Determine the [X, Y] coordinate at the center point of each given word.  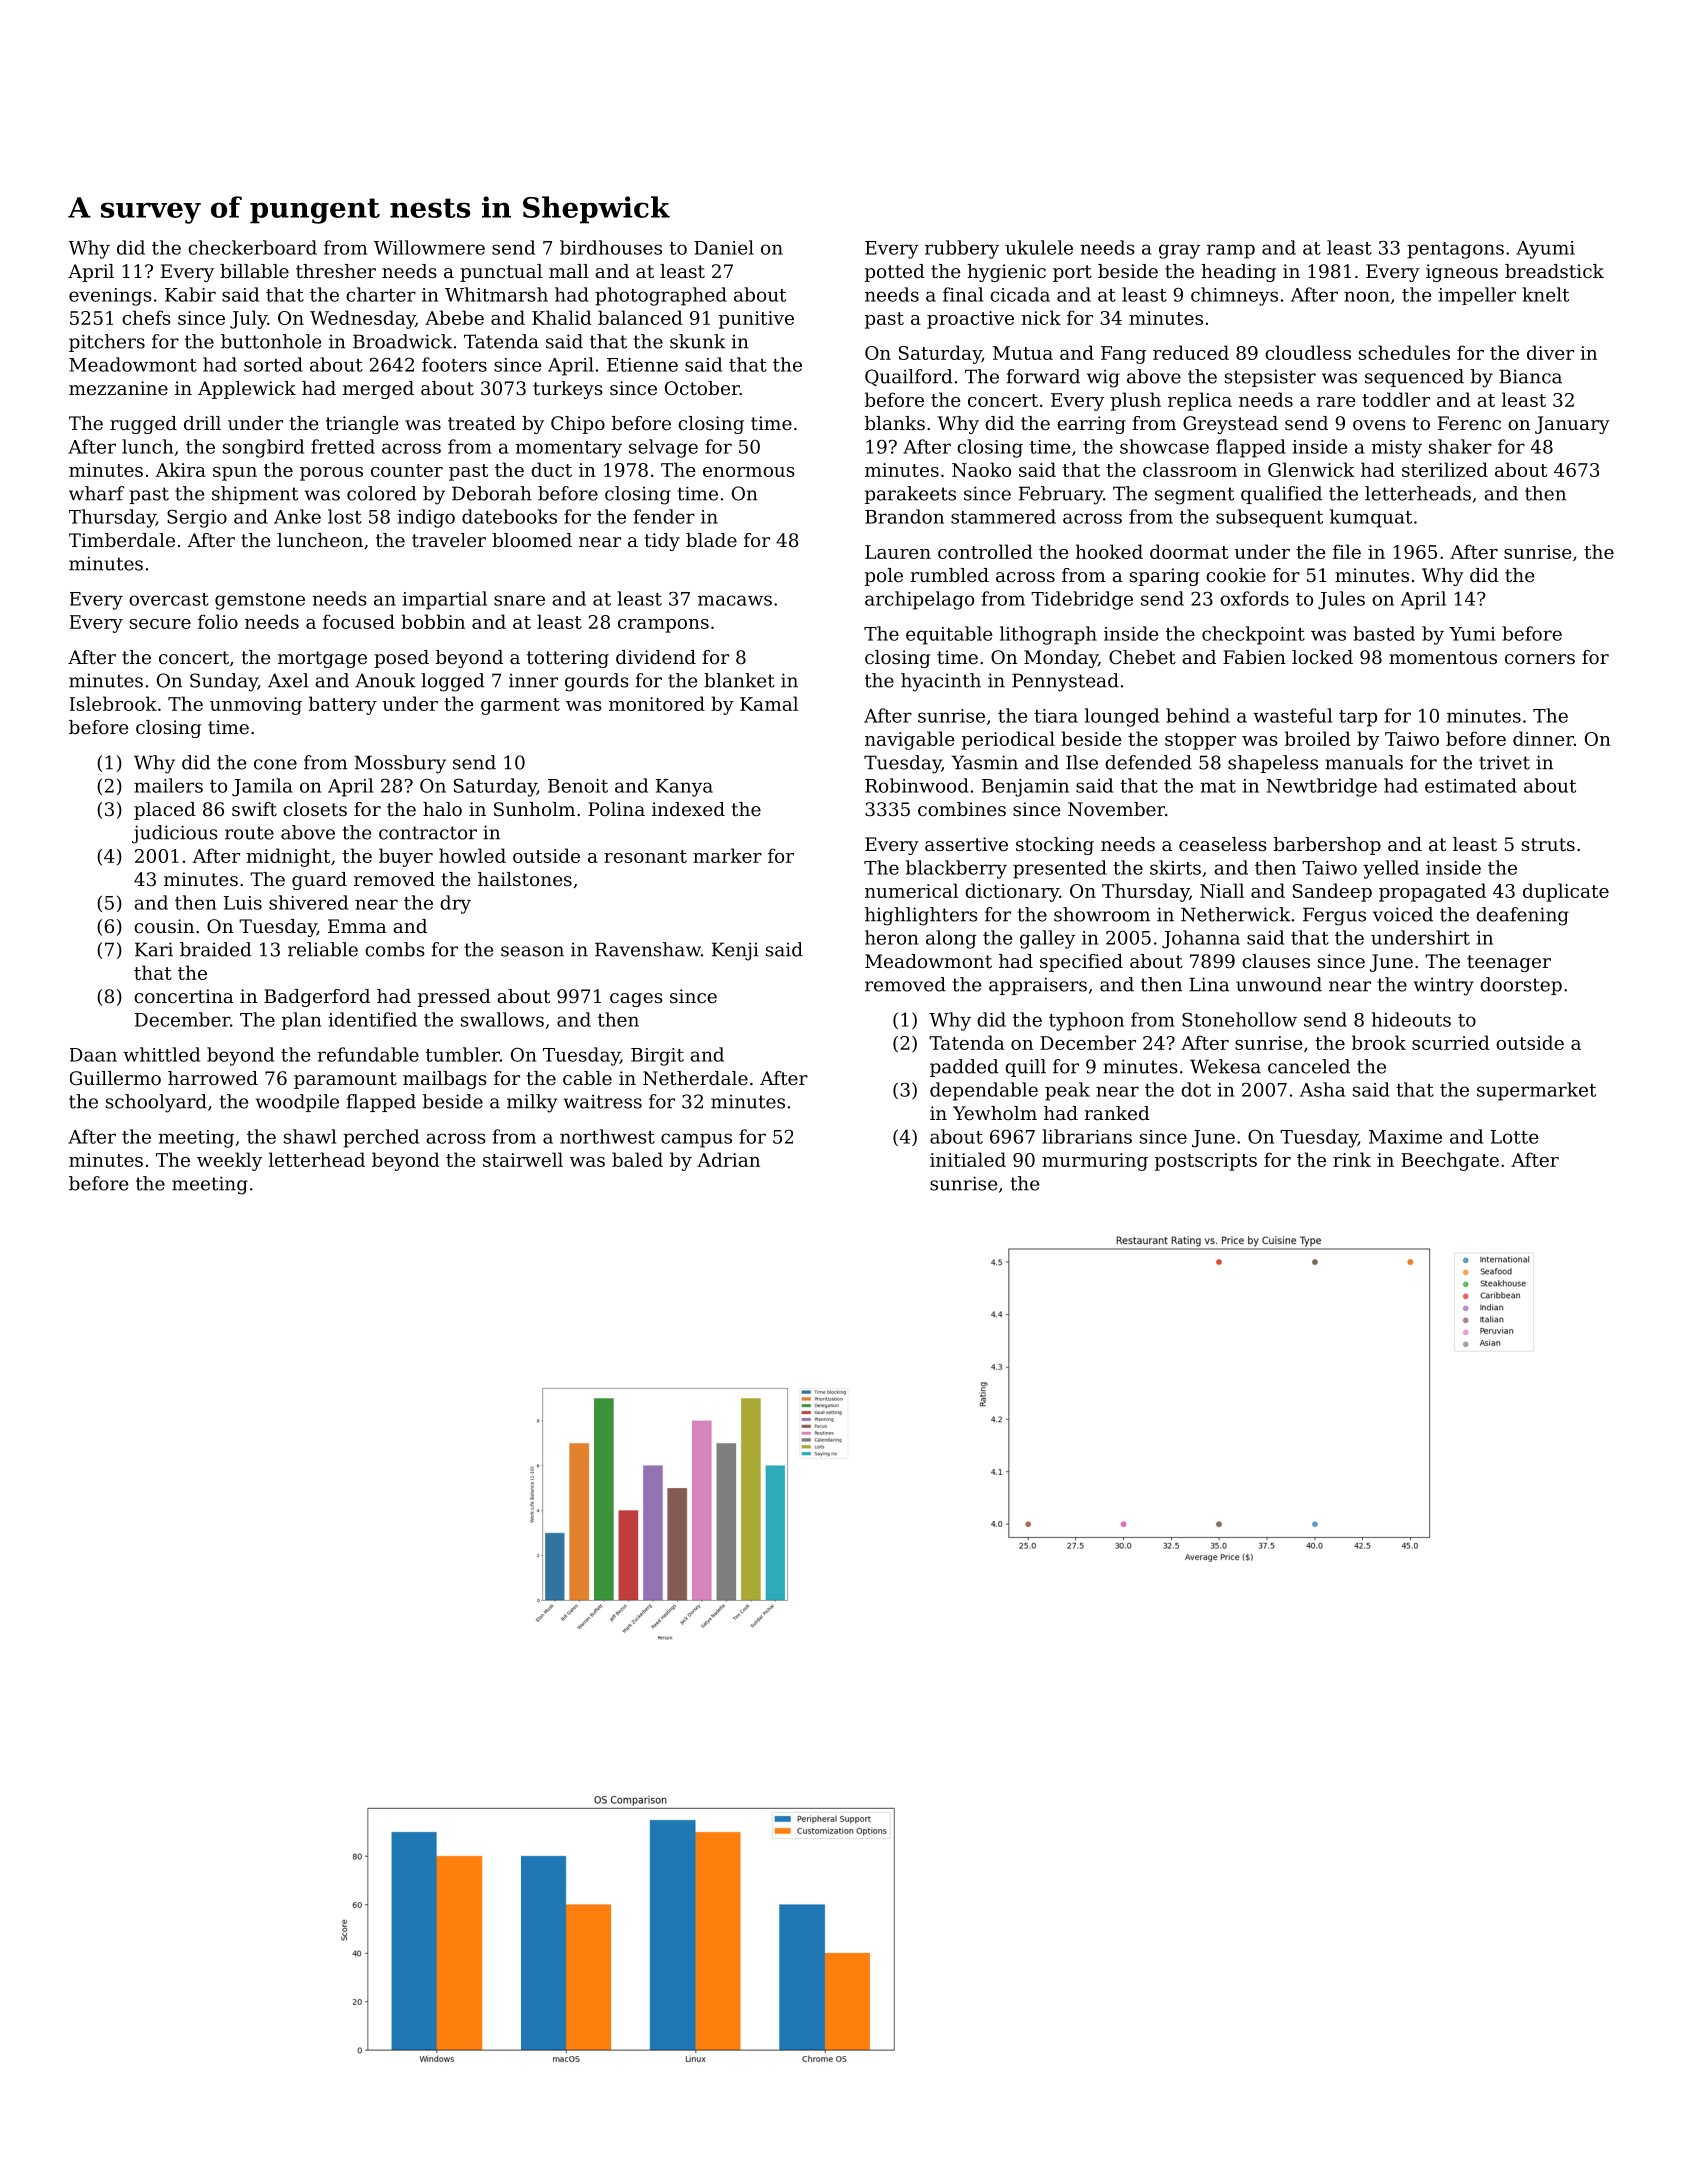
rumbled [950, 575]
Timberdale [122, 540]
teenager [1509, 963]
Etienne [642, 365]
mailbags [445, 1080]
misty [1396, 449]
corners [1540, 659]
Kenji [735, 951]
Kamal [769, 703]
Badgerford [317, 998]
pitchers [107, 343]
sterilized [1445, 469]
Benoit [578, 786]
